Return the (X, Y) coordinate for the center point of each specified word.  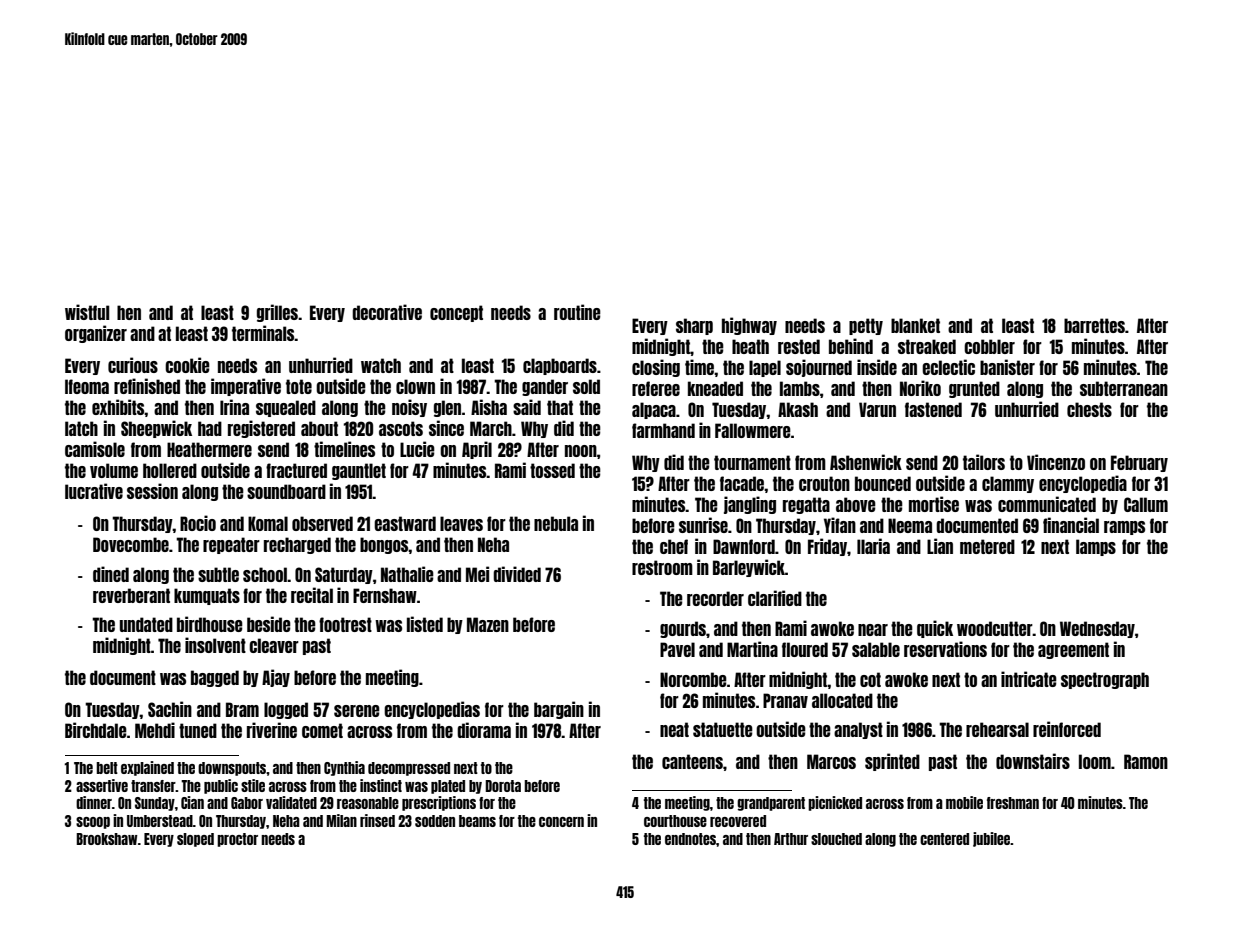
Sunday (155, 804)
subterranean (1124, 388)
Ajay (276, 678)
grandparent (771, 804)
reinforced (1067, 729)
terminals (263, 333)
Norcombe (693, 679)
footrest (345, 624)
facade (742, 483)
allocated (842, 700)
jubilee (991, 839)
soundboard (286, 491)
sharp (694, 326)
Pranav (785, 700)
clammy (1008, 484)
